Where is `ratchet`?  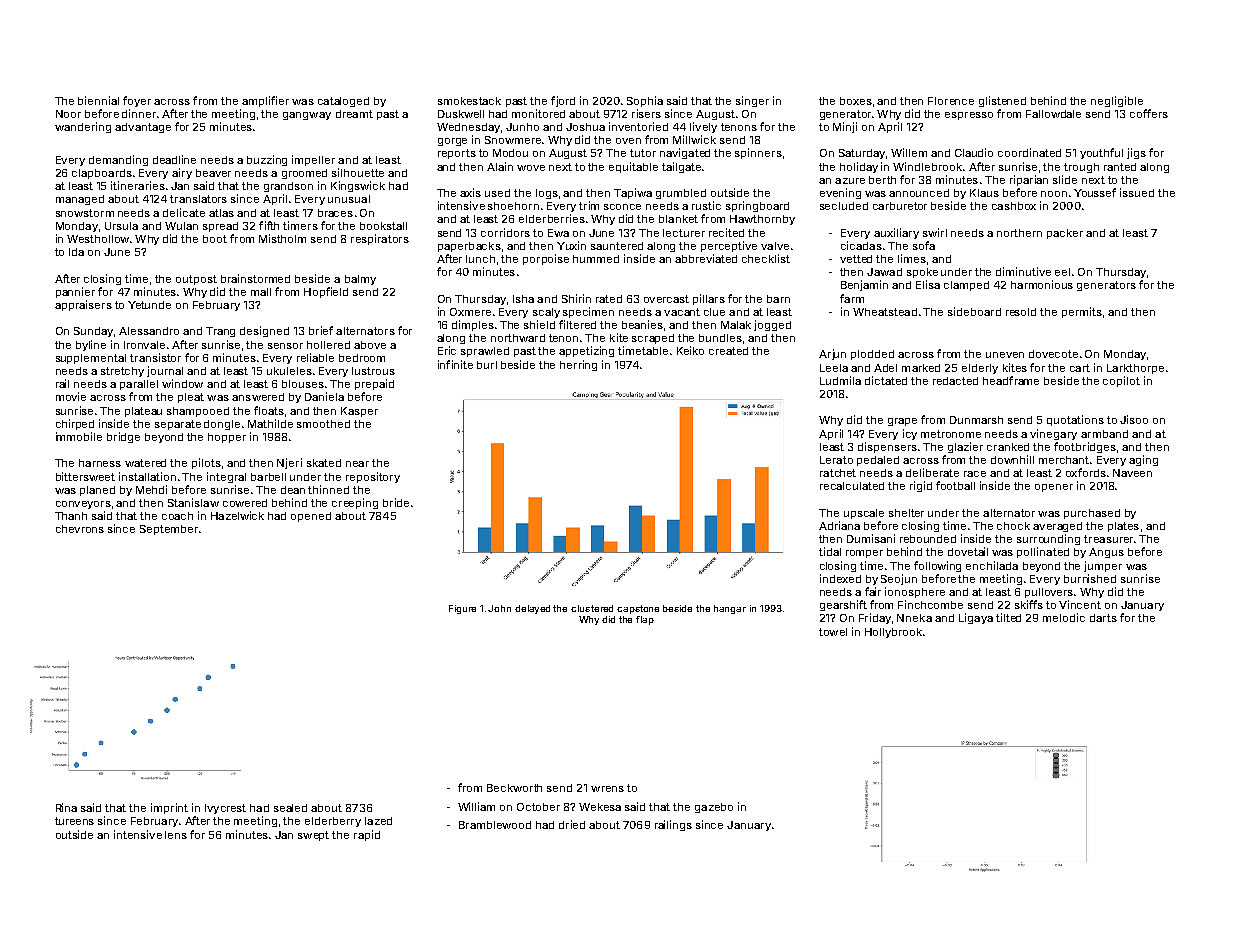
ratchet is located at coordinates (838, 473).
